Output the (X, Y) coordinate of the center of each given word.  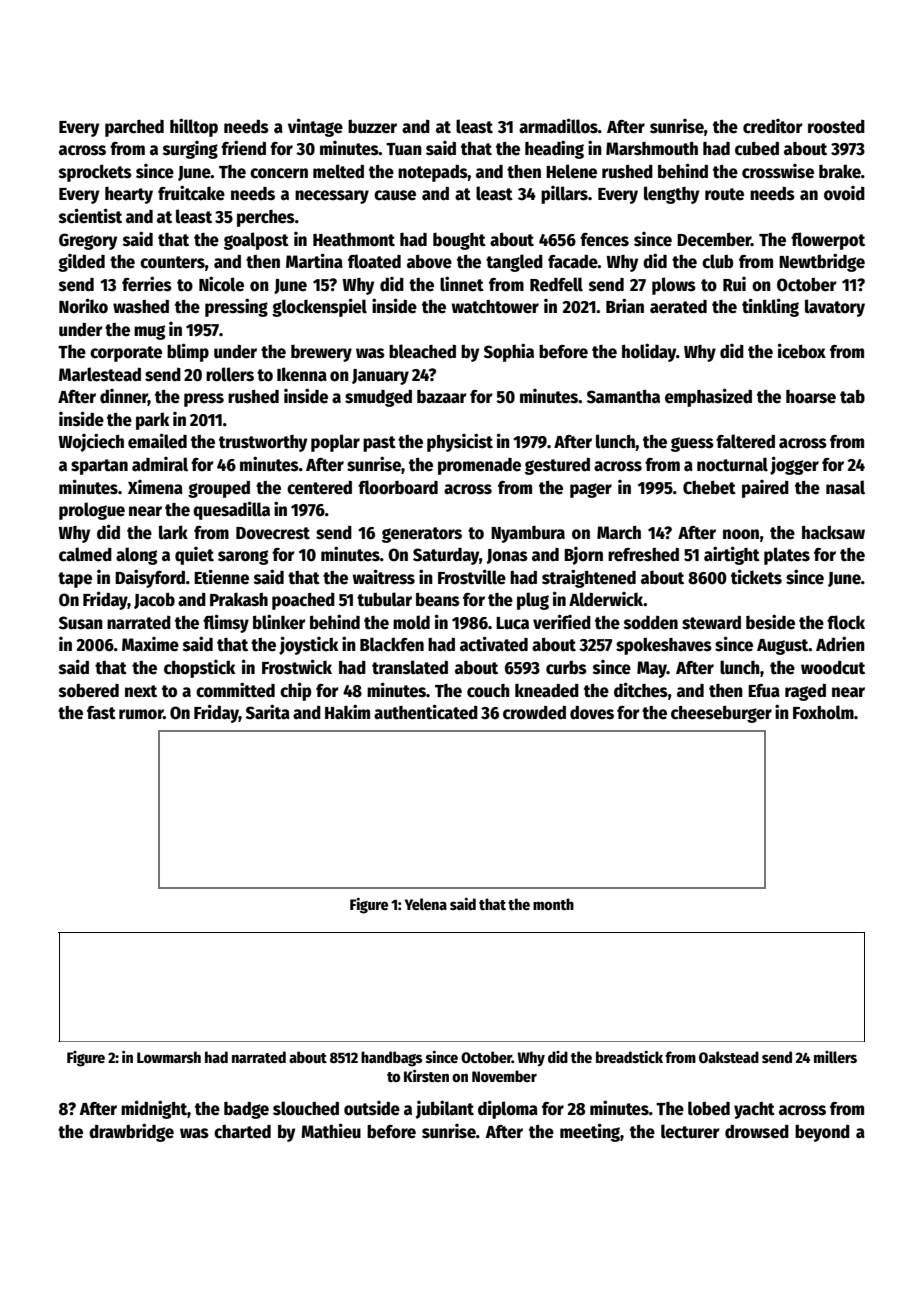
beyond (822, 1133)
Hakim (347, 711)
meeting (590, 1132)
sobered (89, 691)
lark (173, 532)
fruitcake (191, 193)
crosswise (778, 171)
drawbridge (131, 1132)
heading (554, 149)
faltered (745, 441)
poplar (335, 443)
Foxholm (823, 712)
